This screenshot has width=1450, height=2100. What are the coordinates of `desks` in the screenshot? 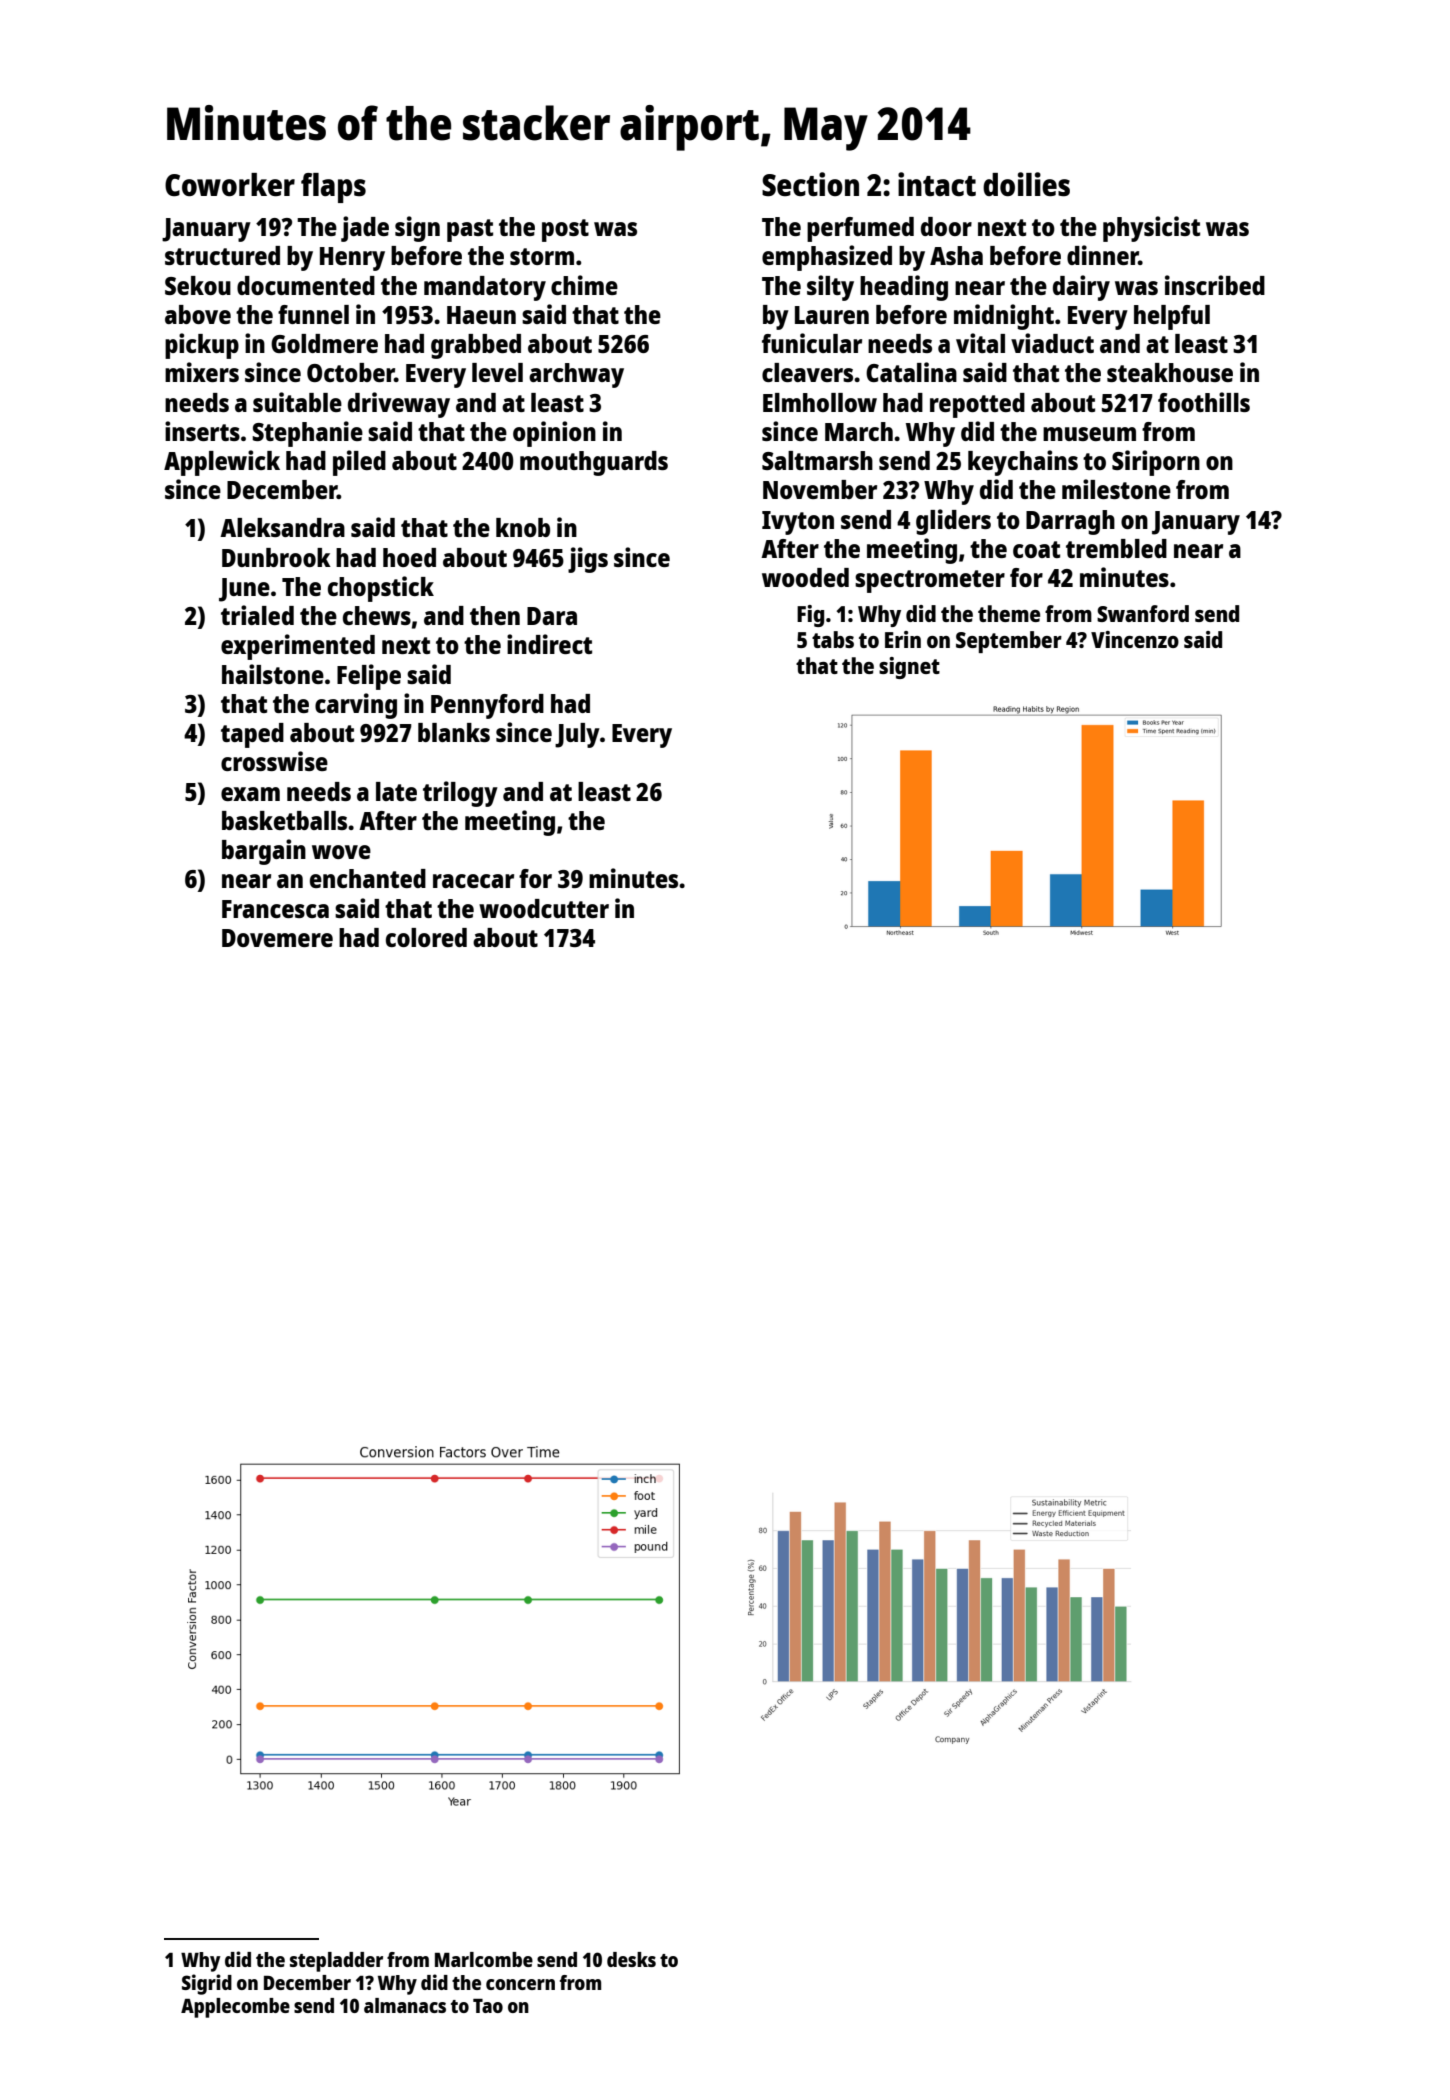 It's located at (631, 1959).
